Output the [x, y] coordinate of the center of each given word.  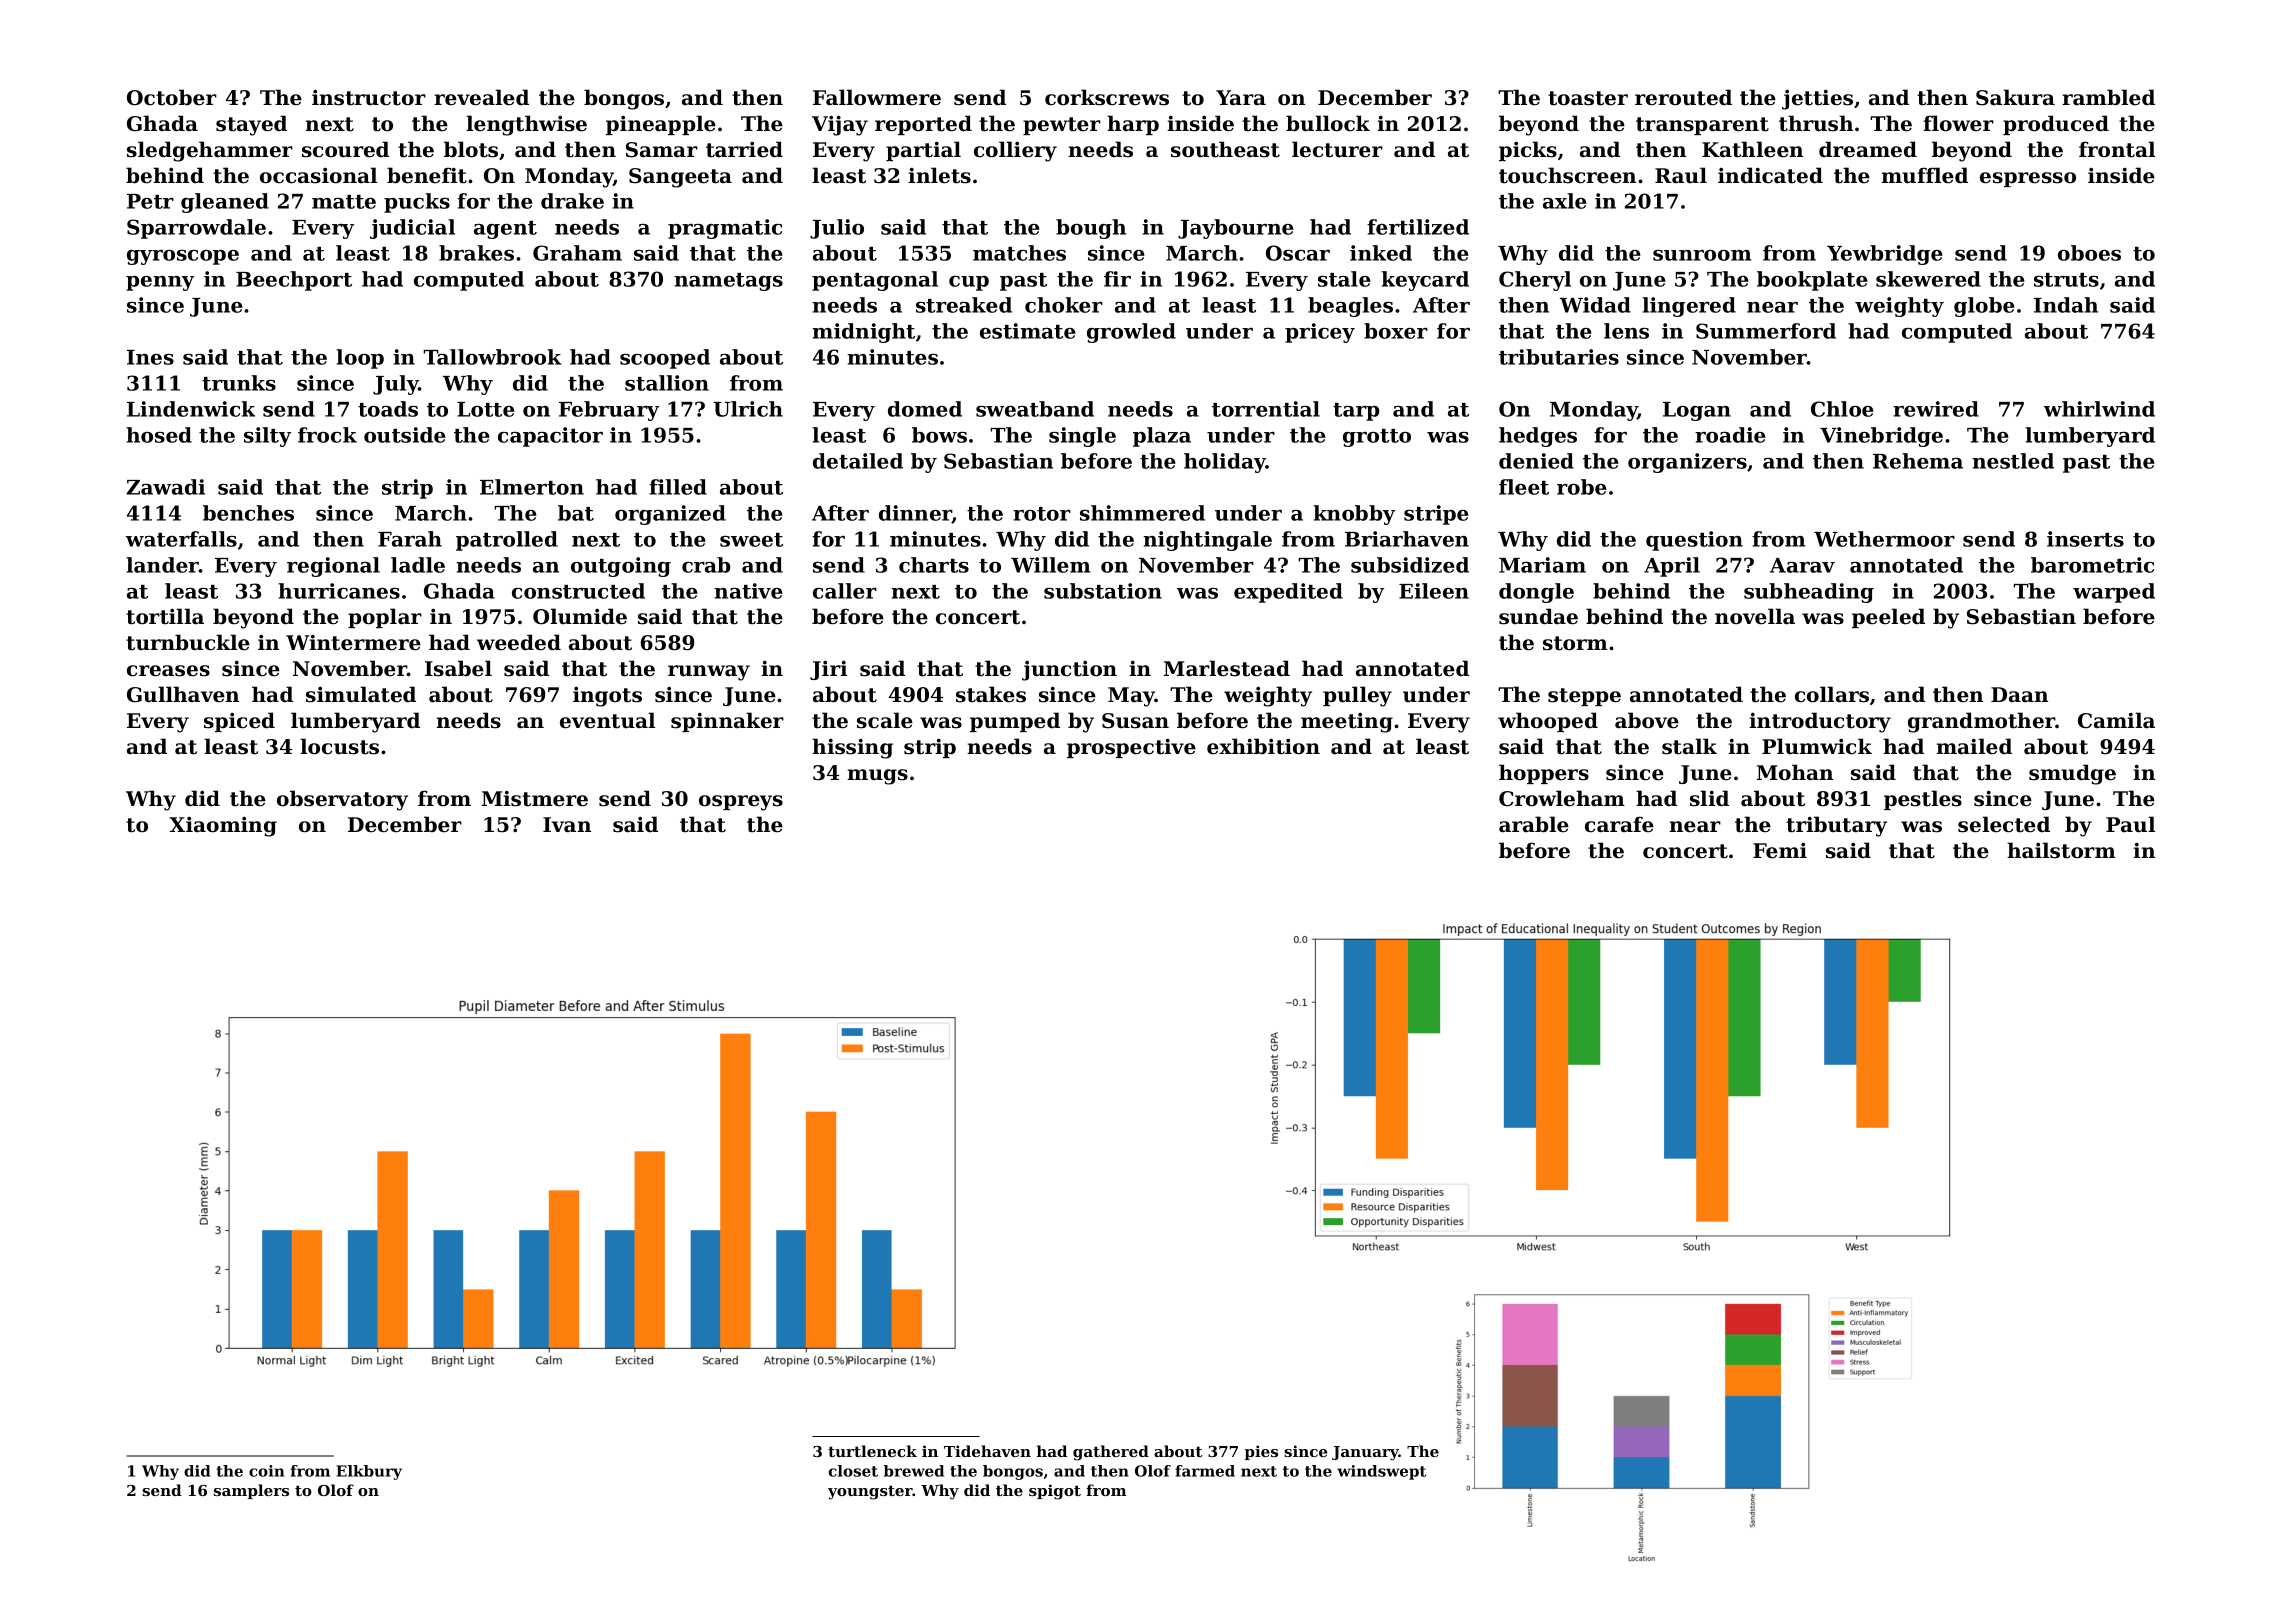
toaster [1588, 98]
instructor [369, 97]
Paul [2130, 824]
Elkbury [369, 1472]
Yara [1241, 97]
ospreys [741, 803]
